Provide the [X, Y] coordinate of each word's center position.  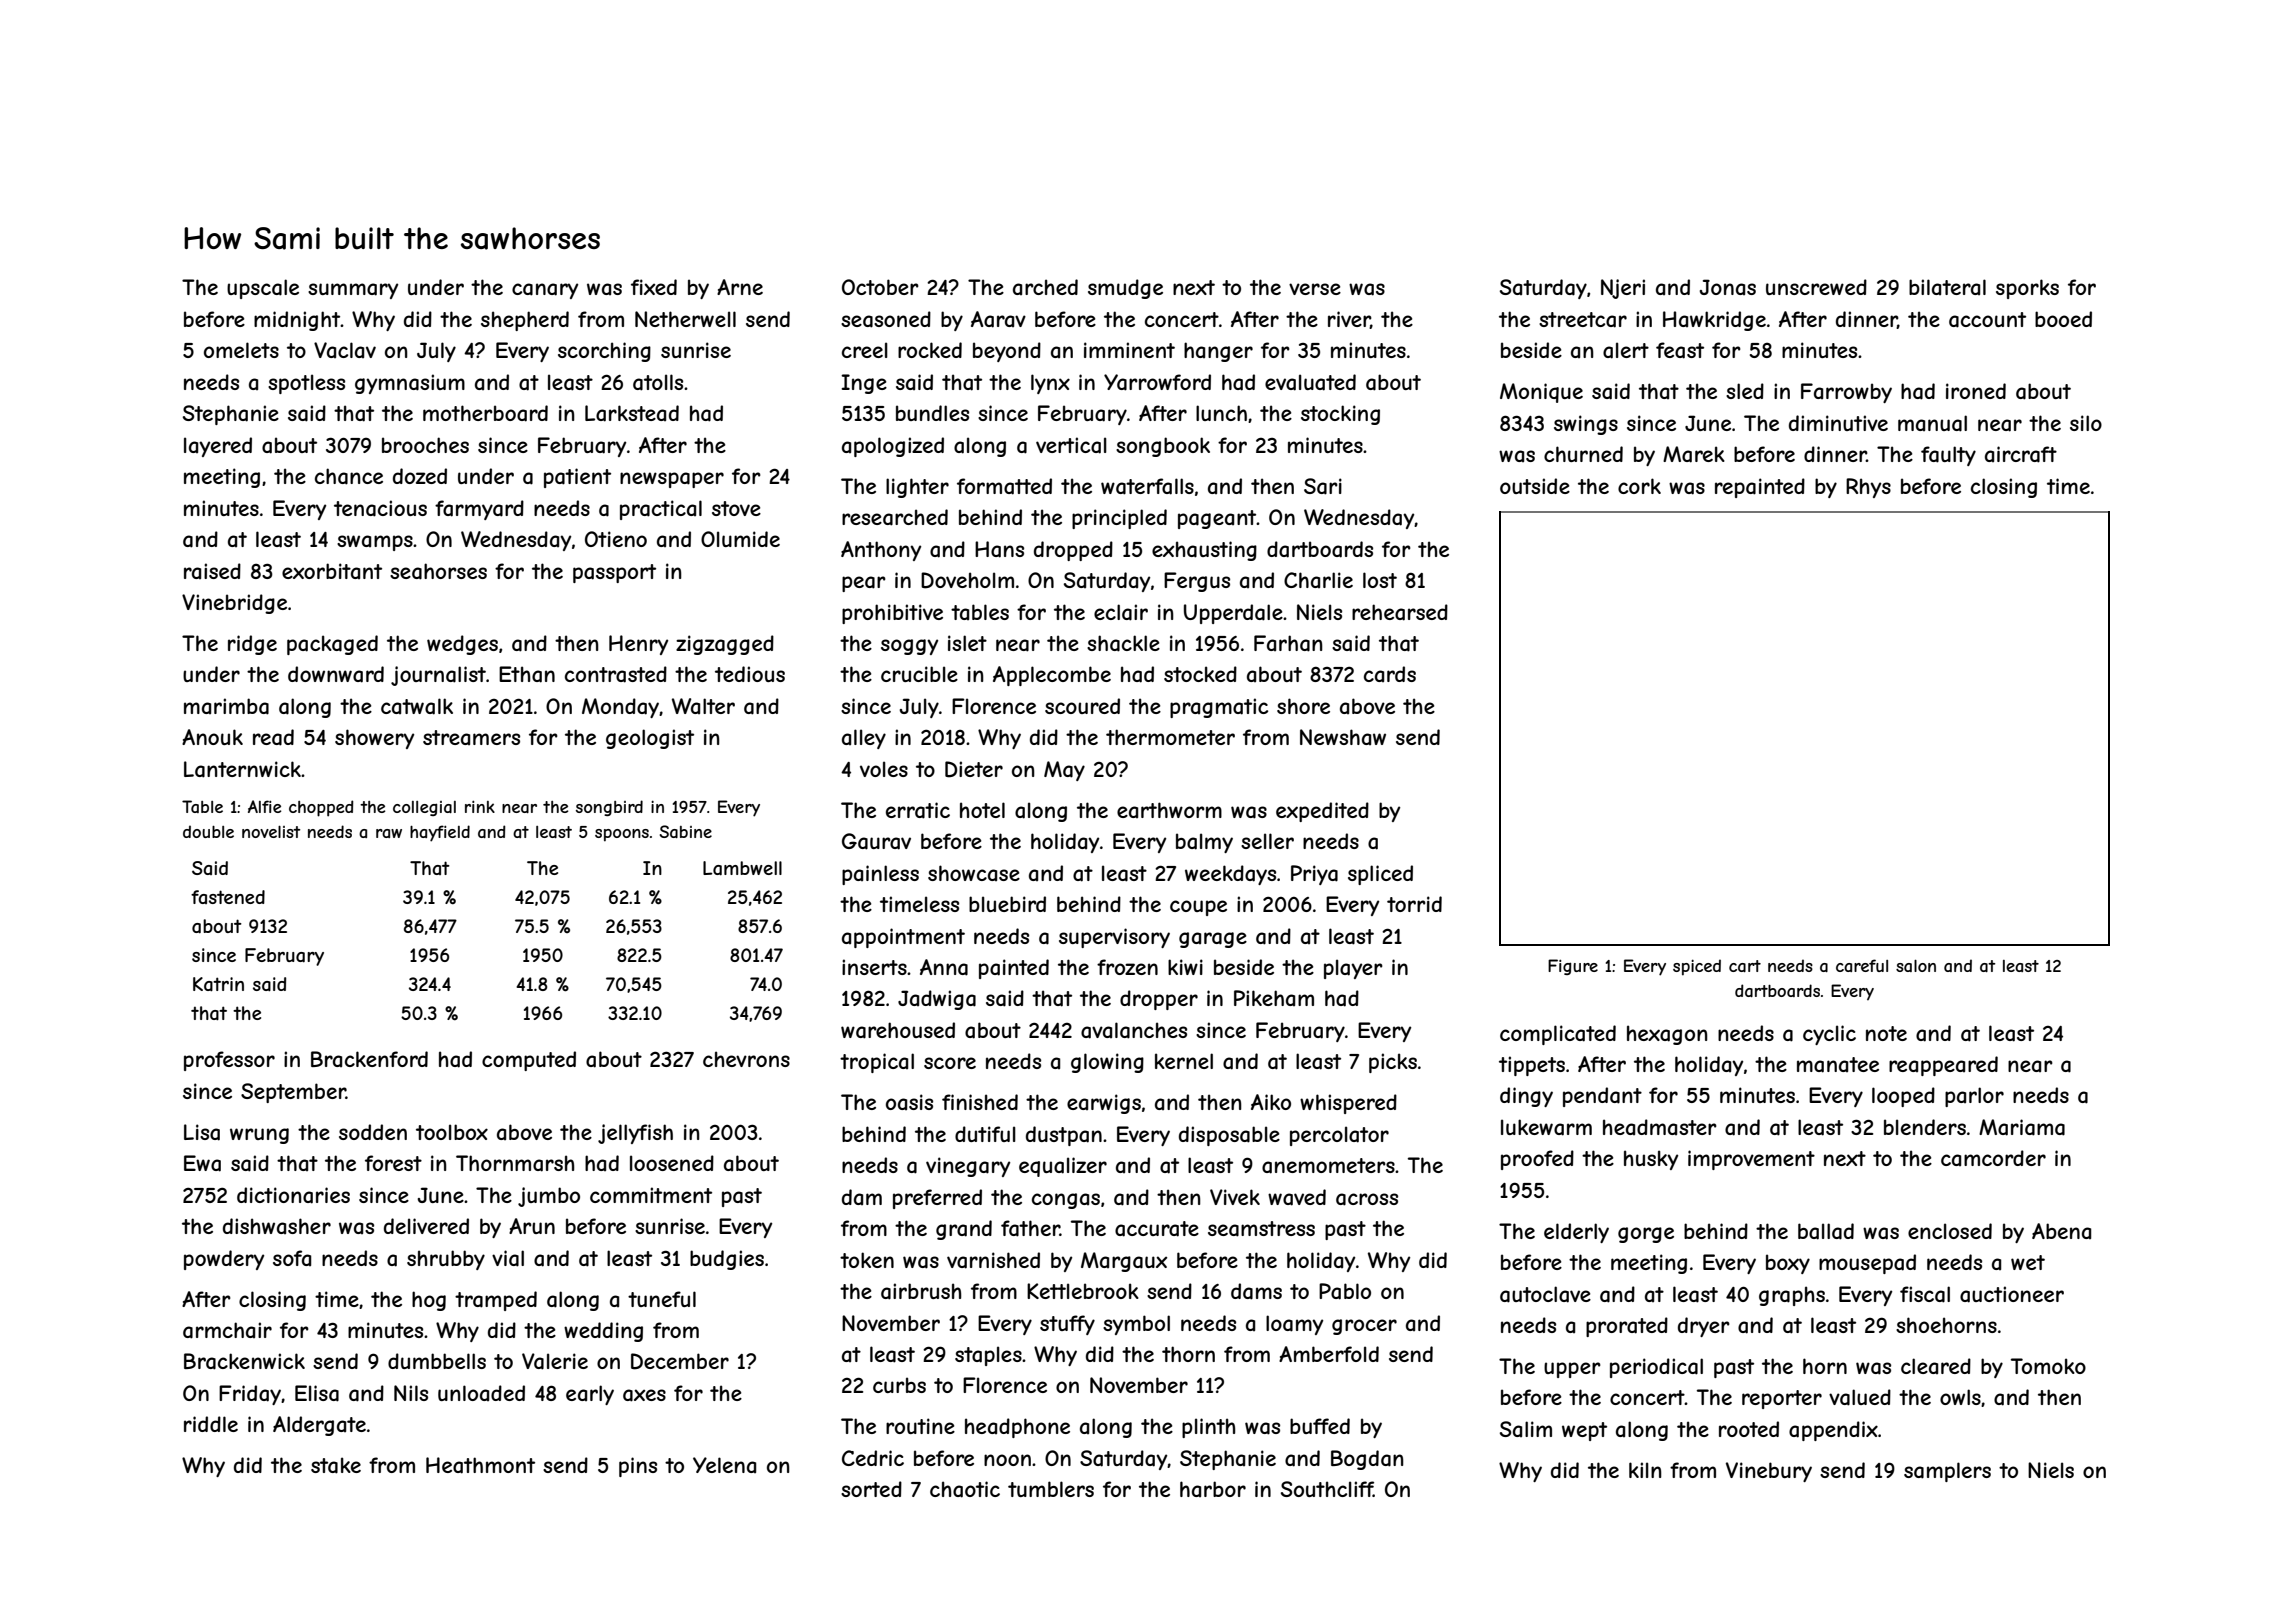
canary [545, 291]
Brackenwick [244, 1361]
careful [1862, 965]
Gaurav [876, 841]
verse [1315, 289]
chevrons [746, 1059]
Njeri [1623, 289]
